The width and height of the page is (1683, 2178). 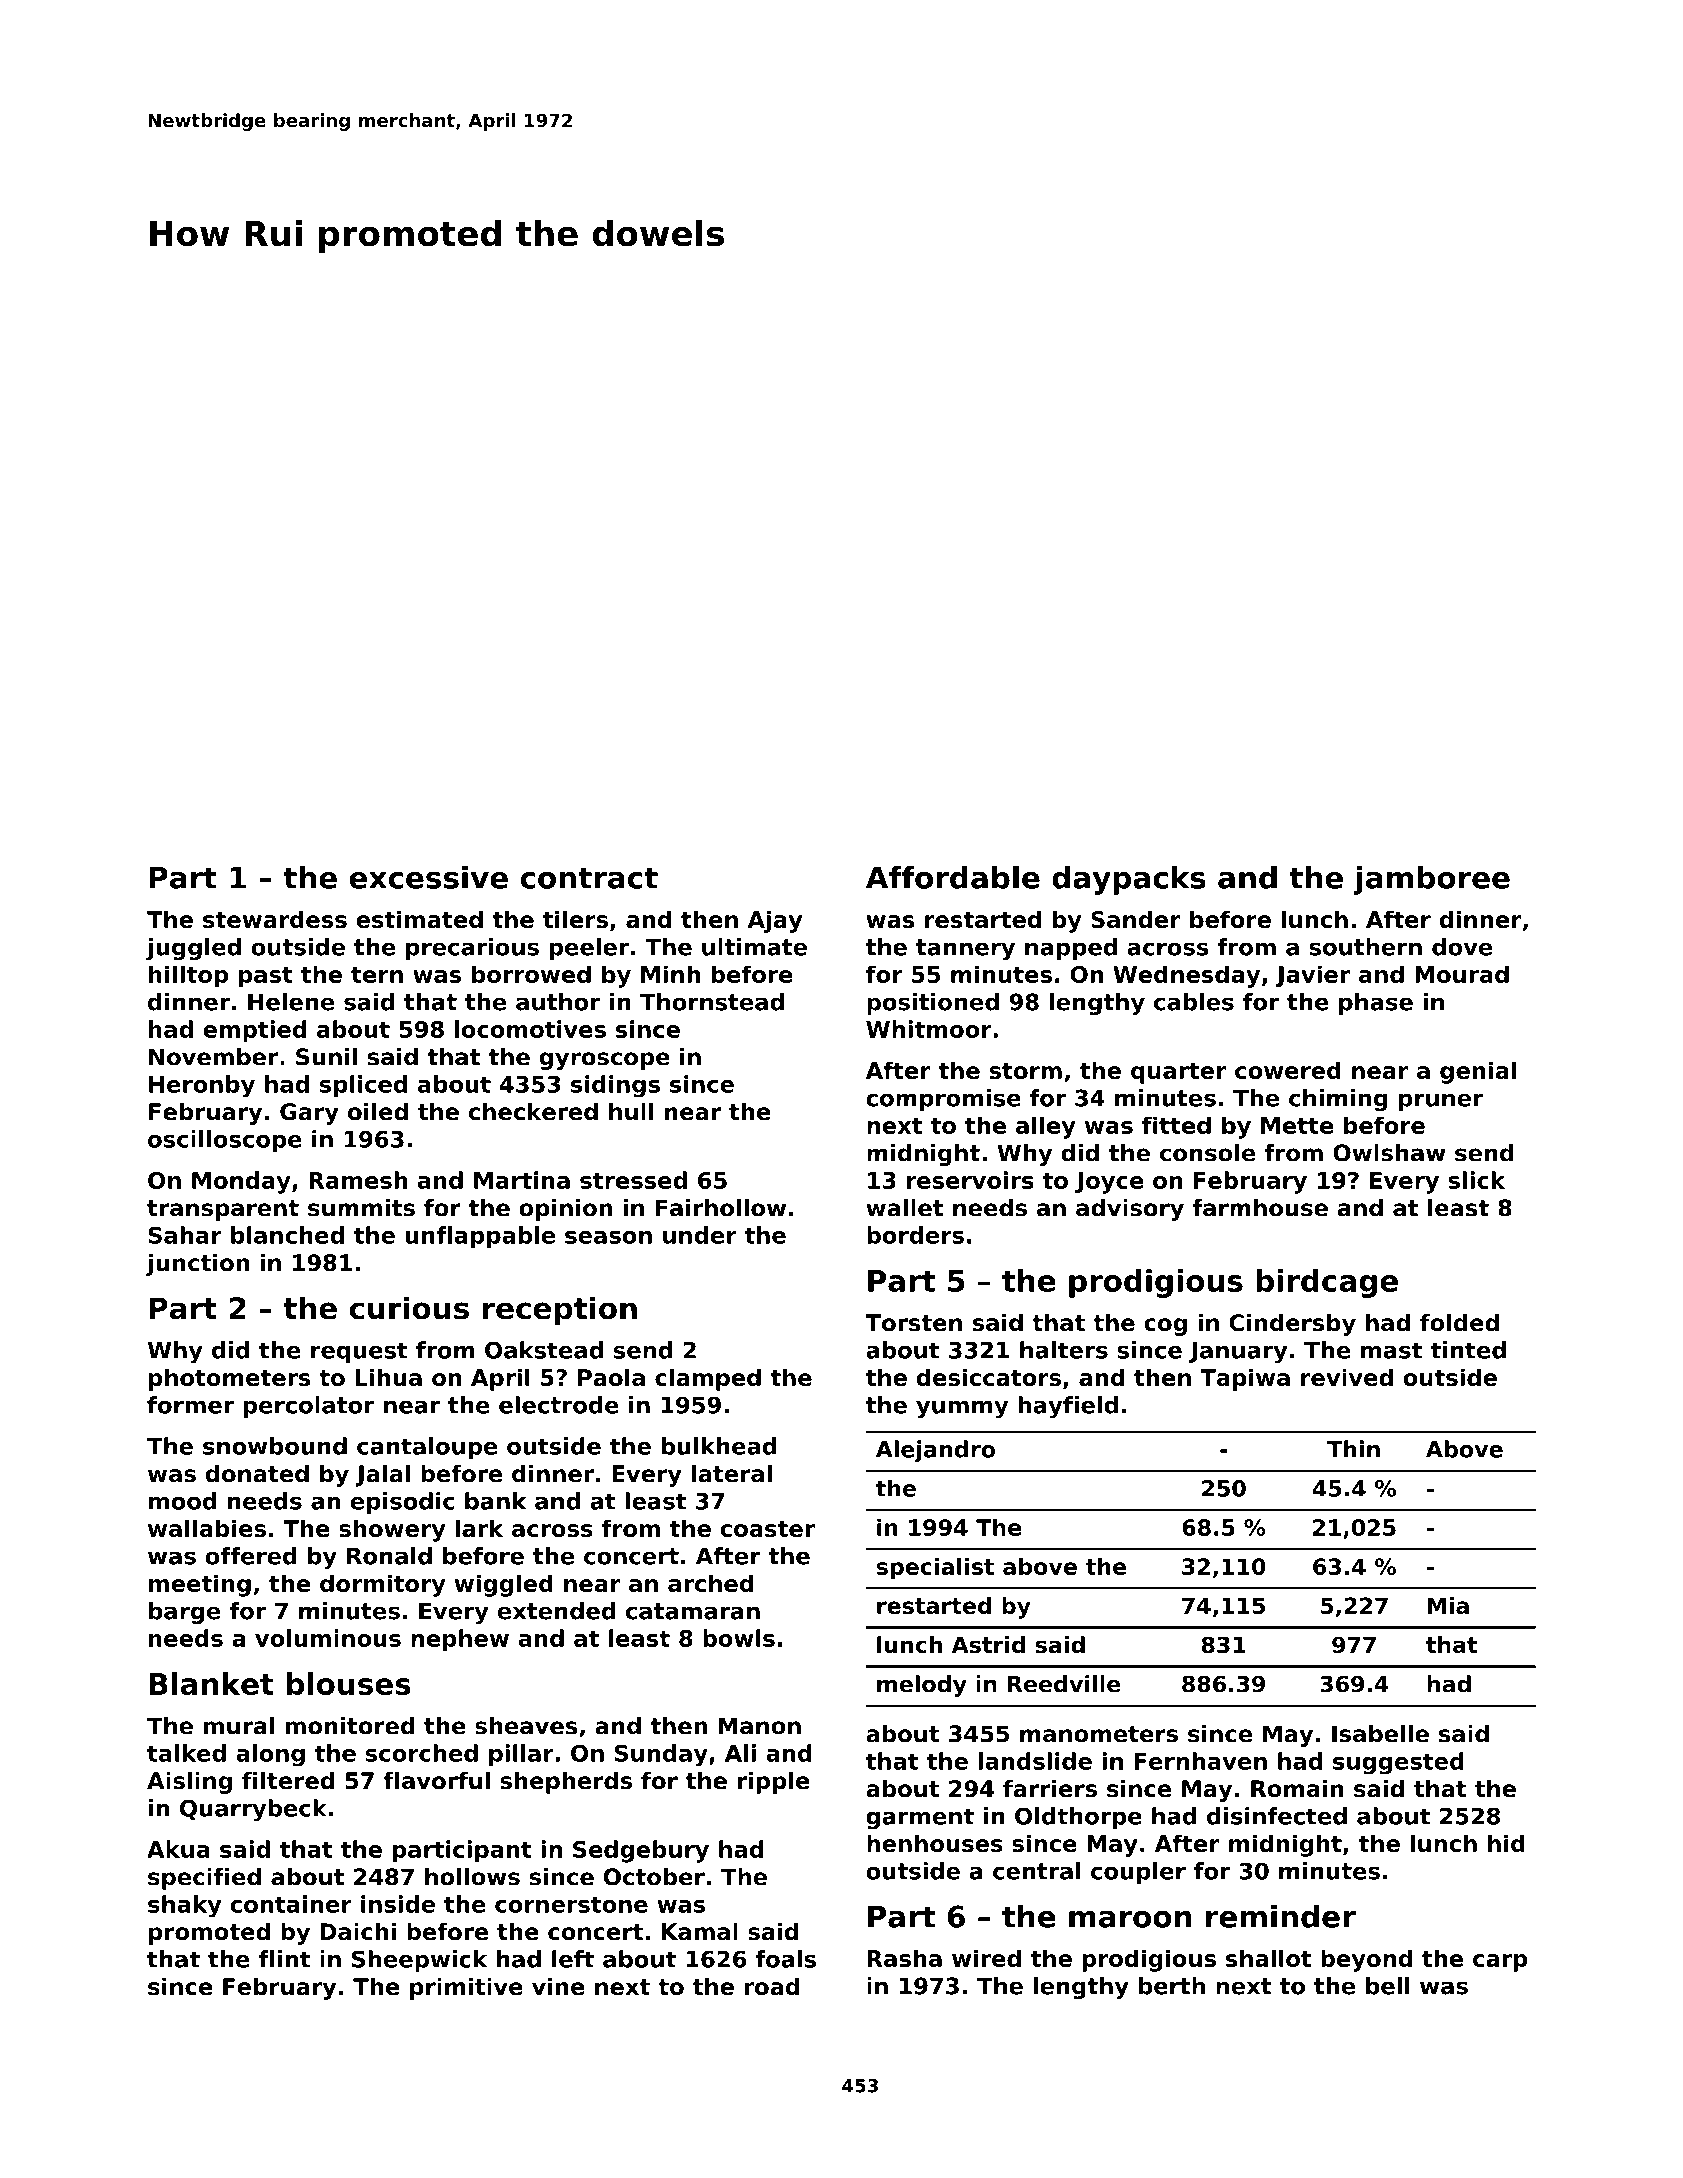 What do you see at coordinates (526, 1726) in the page?
I see `sheaves` at bounding box center [526, 1726].
